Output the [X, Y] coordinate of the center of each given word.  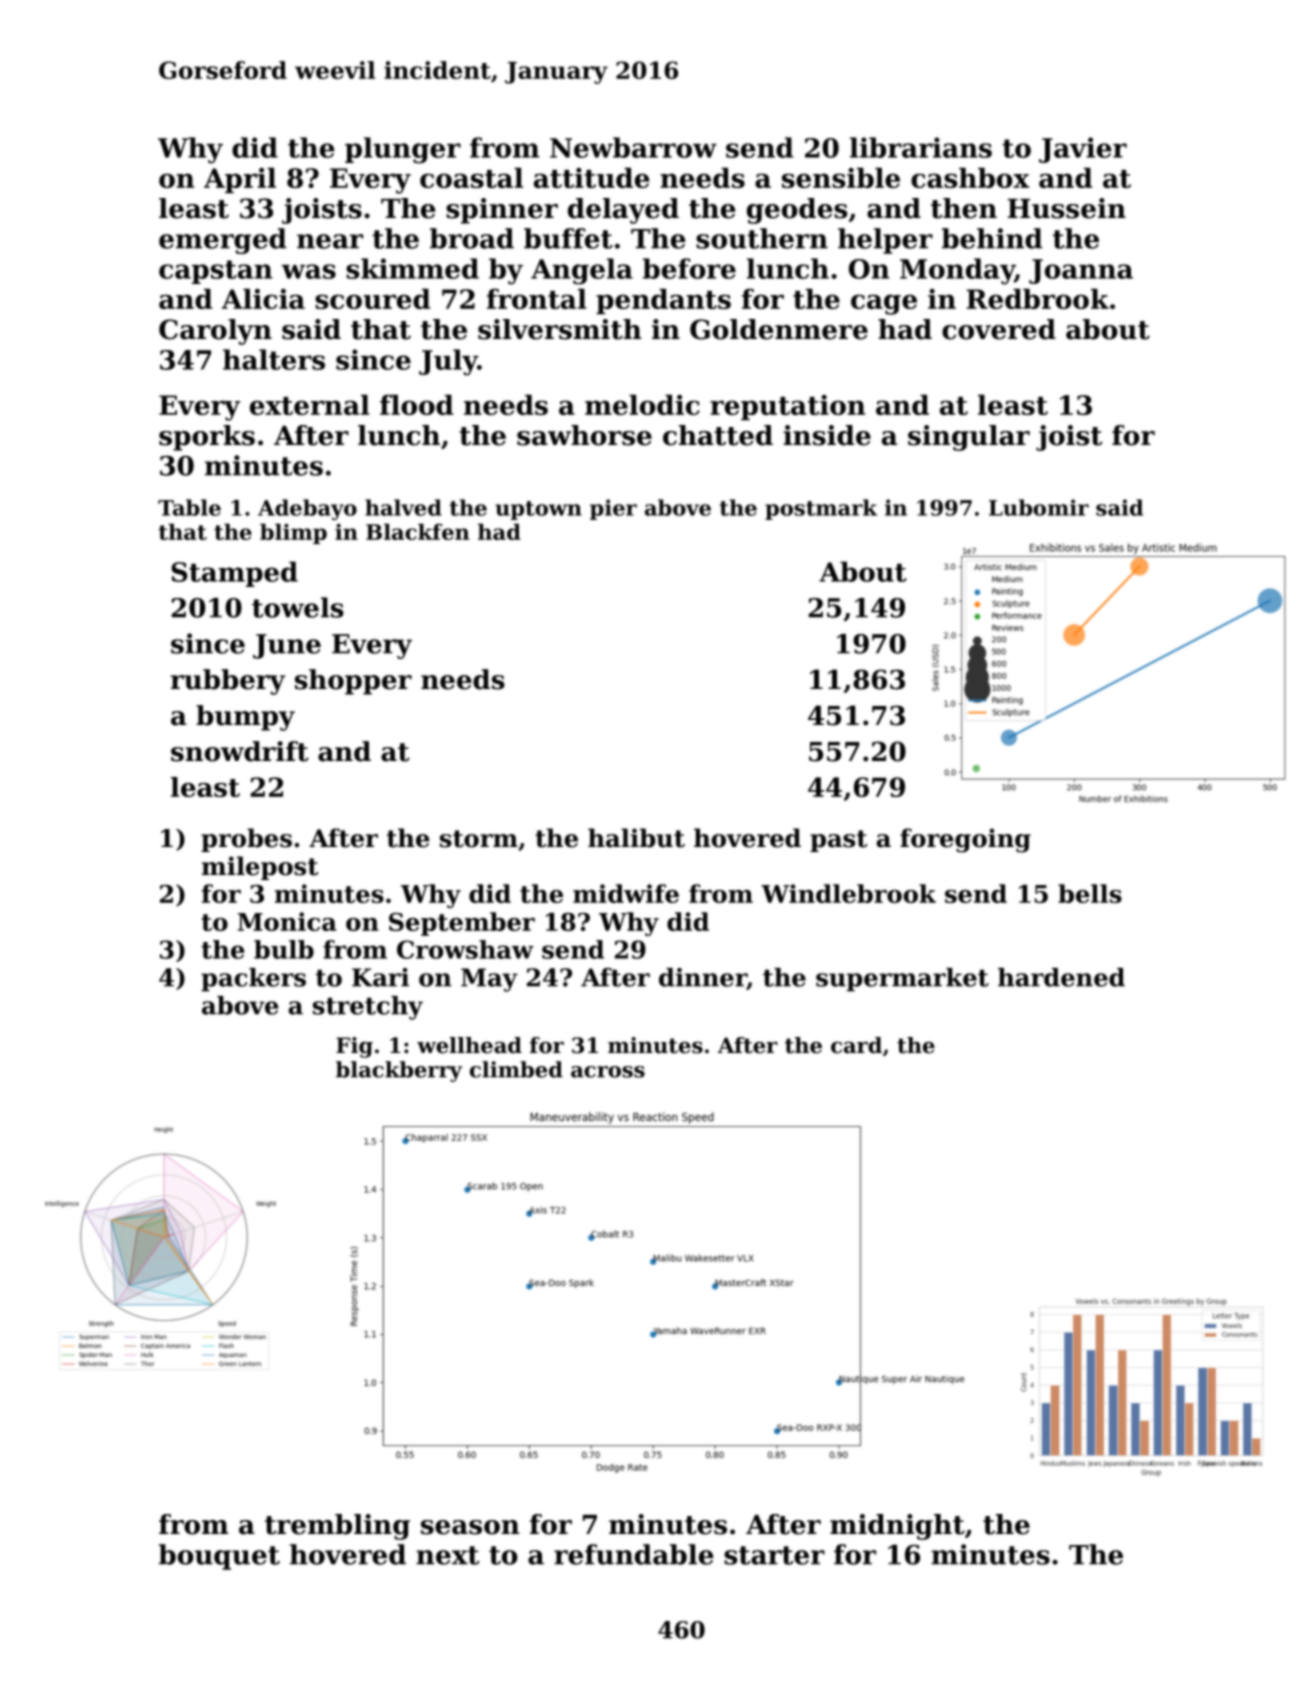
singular [969, 438]
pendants [663, 301]
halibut [636, 838]
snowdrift [240, 751]
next [447, 1555]
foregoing [965, 840]
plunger [403, 150]
